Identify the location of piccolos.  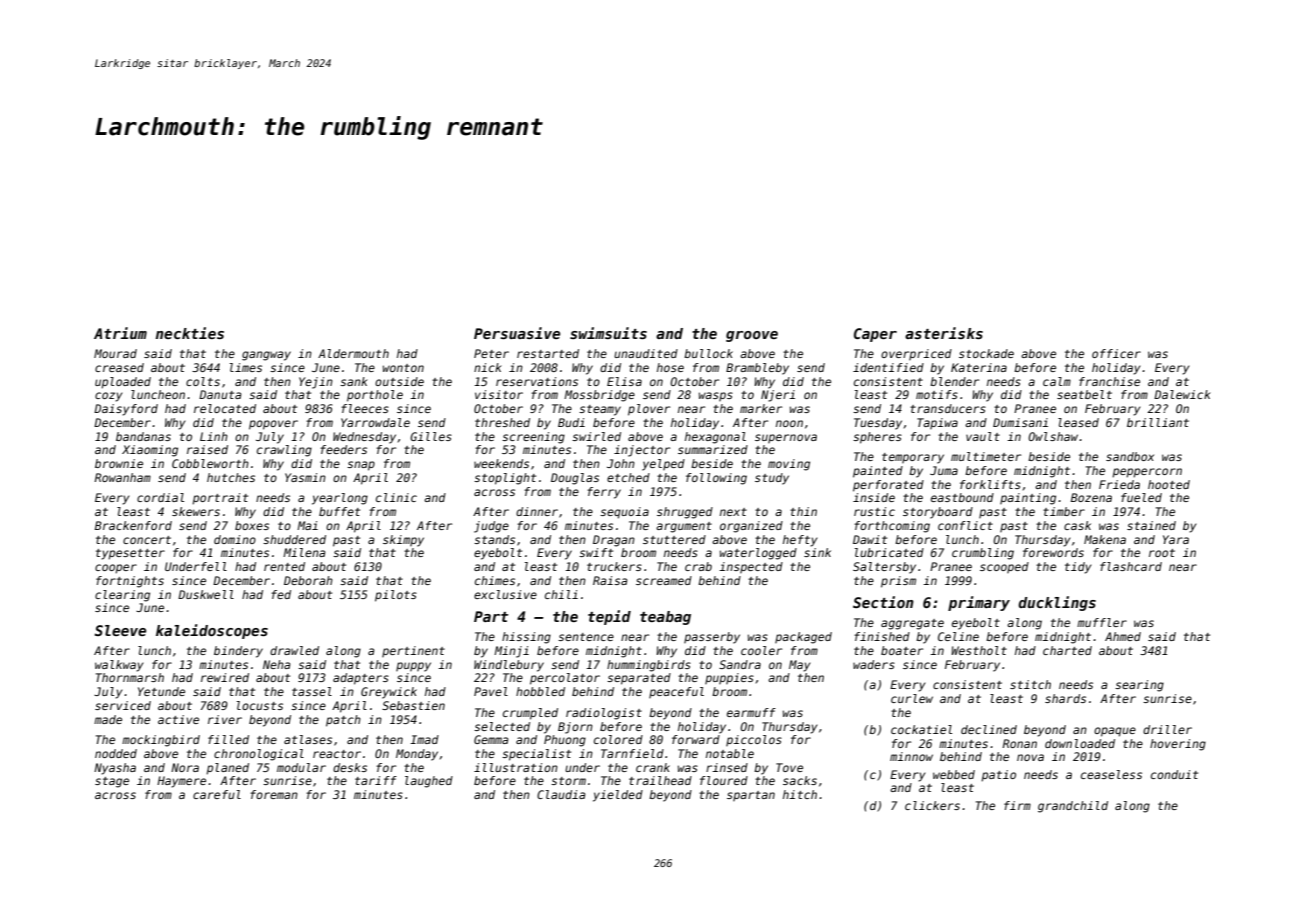
(754, 741).
